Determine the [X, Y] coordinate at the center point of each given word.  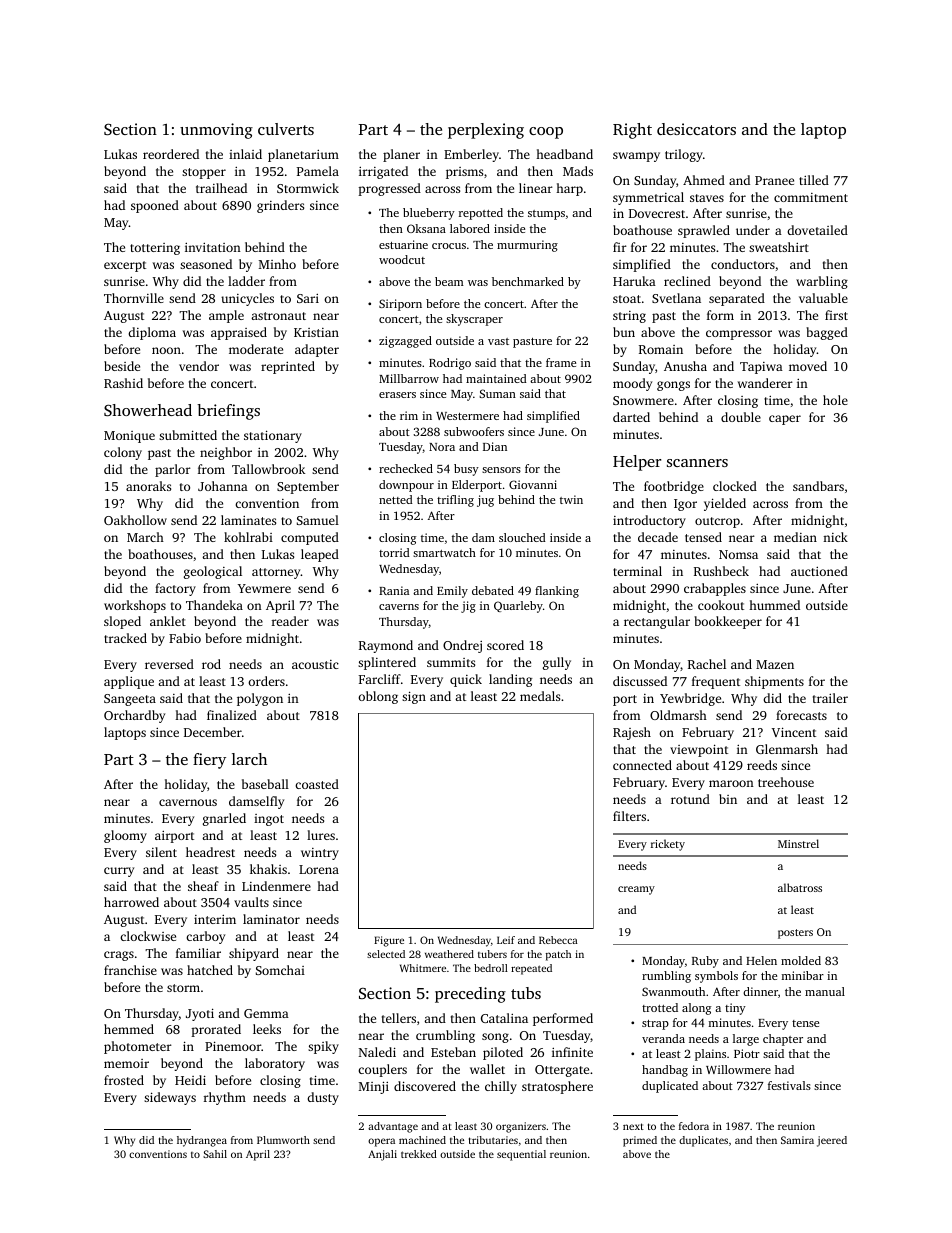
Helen [761, 960]
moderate [256, 349]
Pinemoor [233, 1046]
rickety [668, 845]
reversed [169, 664]
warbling [822, 282]
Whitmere [423, 968]
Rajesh [632, 733]
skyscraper [474, 320]
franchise [130, 970]
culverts [286, 129]
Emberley [471, 155]
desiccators [696, 129]
